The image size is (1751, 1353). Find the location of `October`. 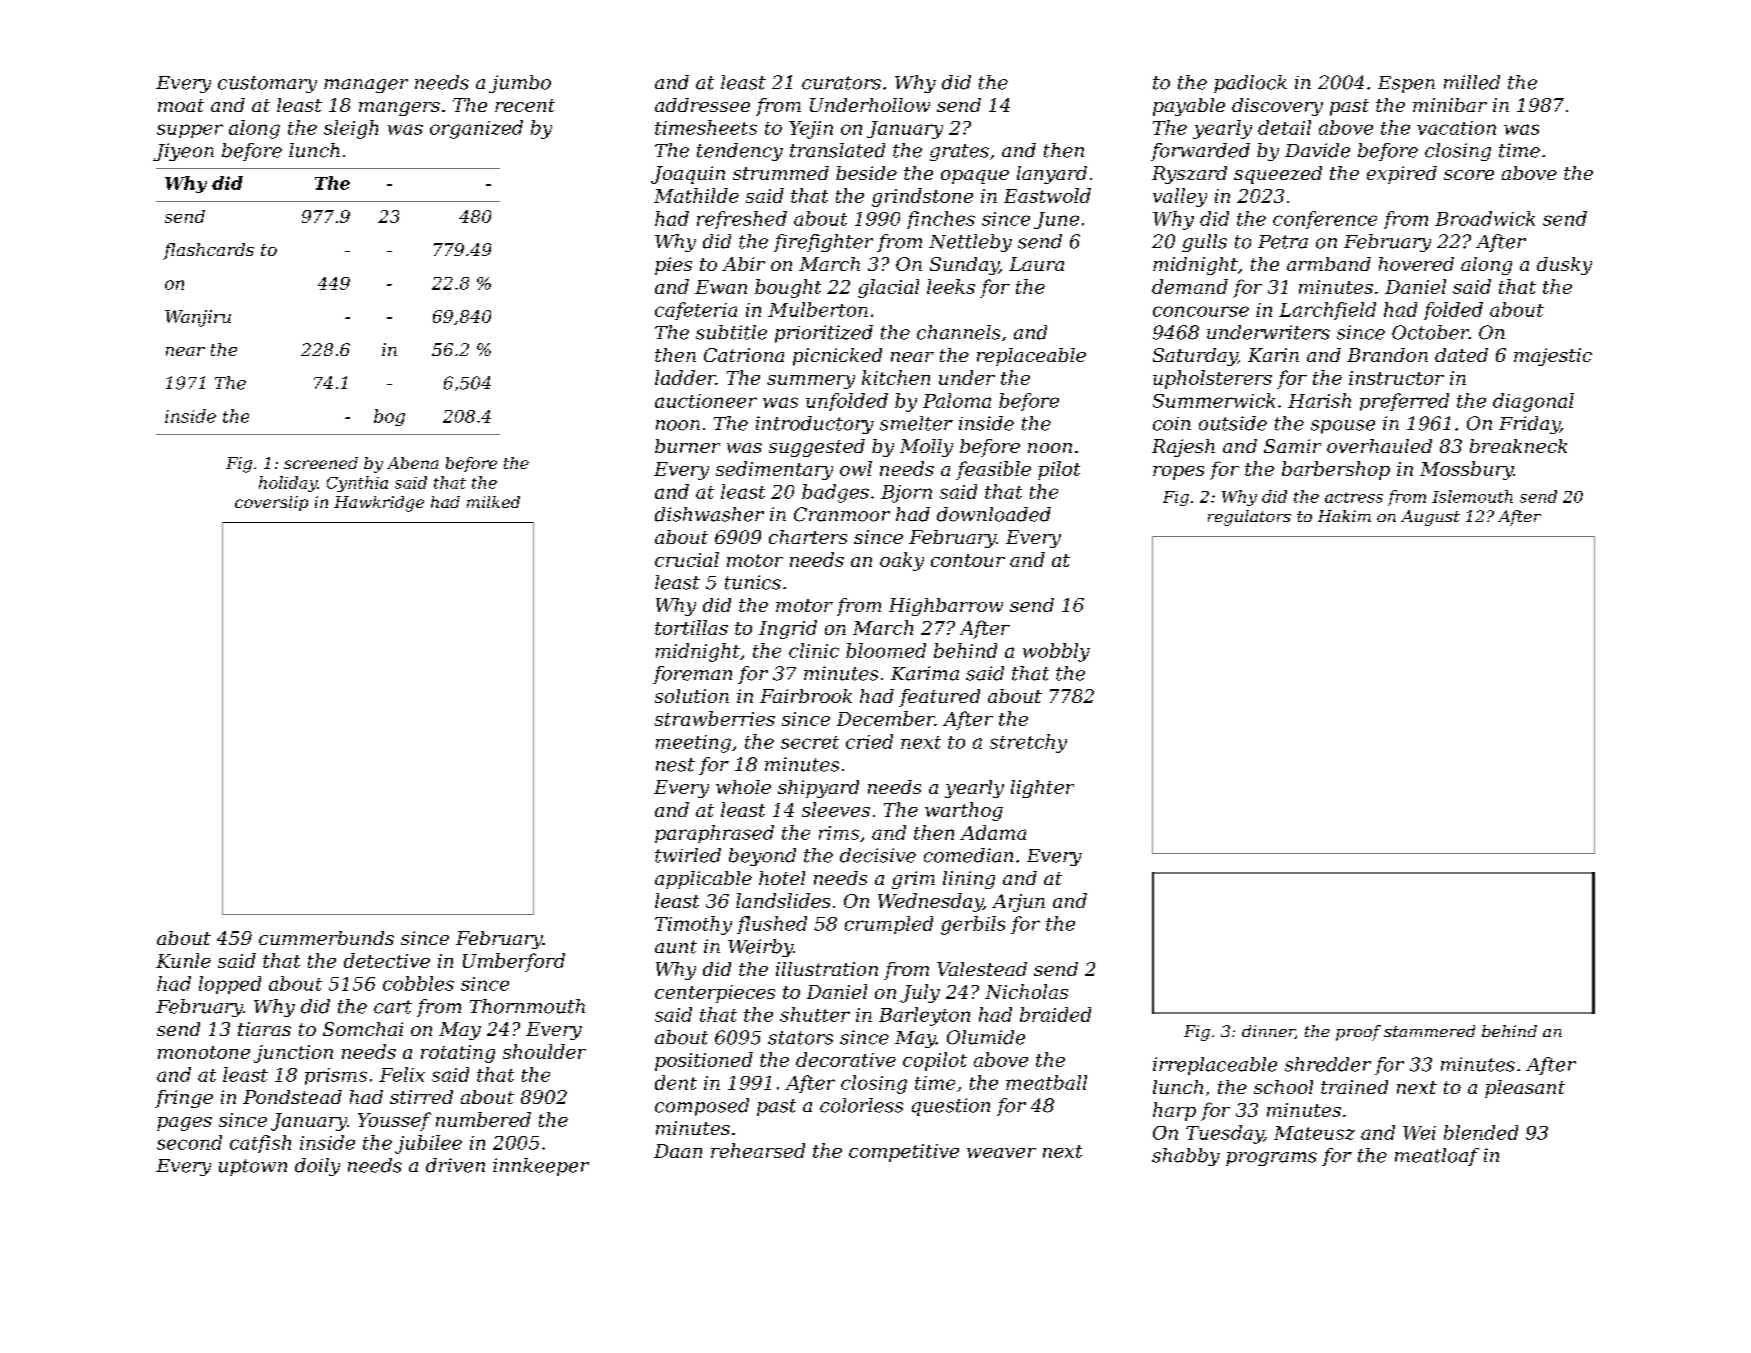

October is located at coordinates (1430, 332).
